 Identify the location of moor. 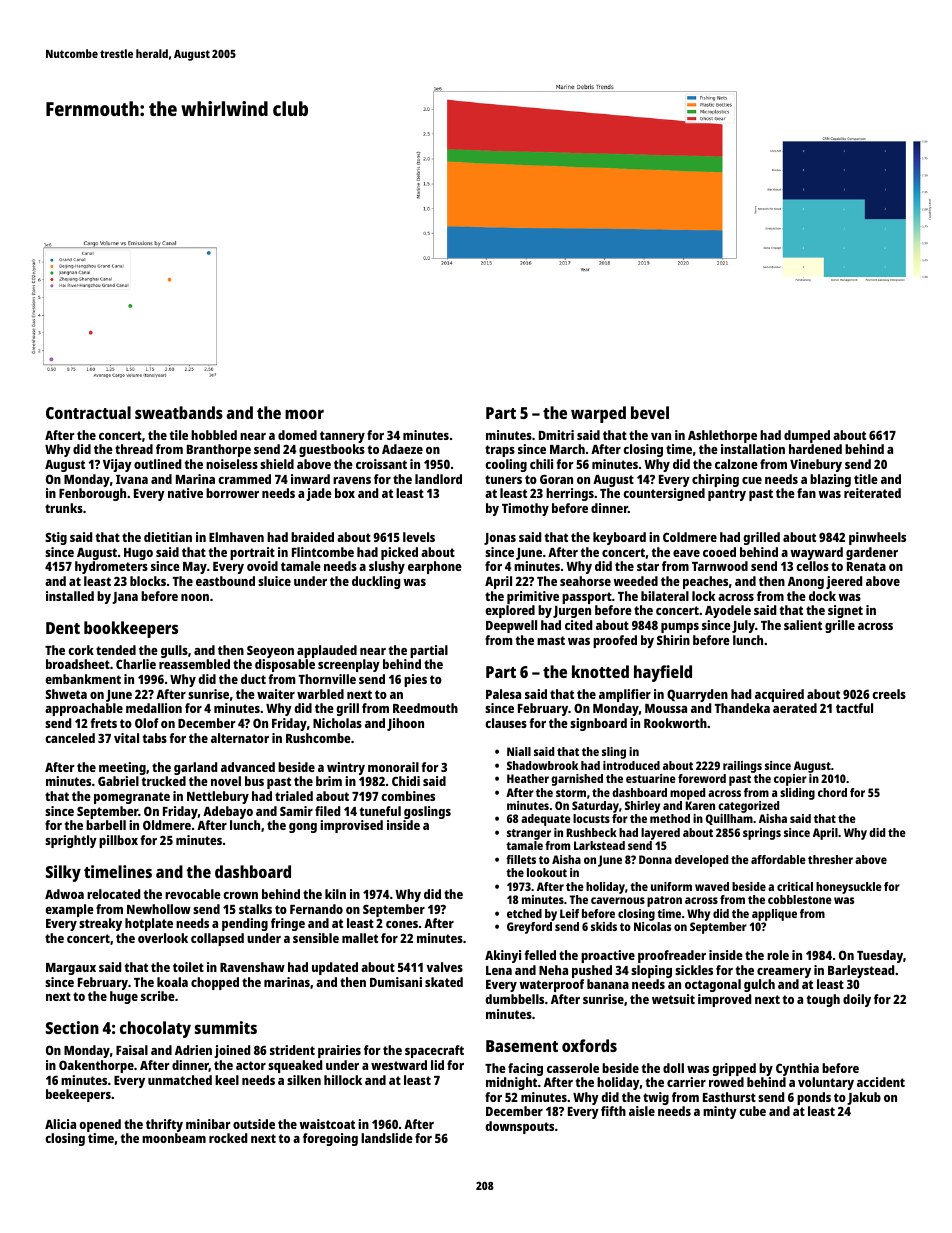
(304, 414).
